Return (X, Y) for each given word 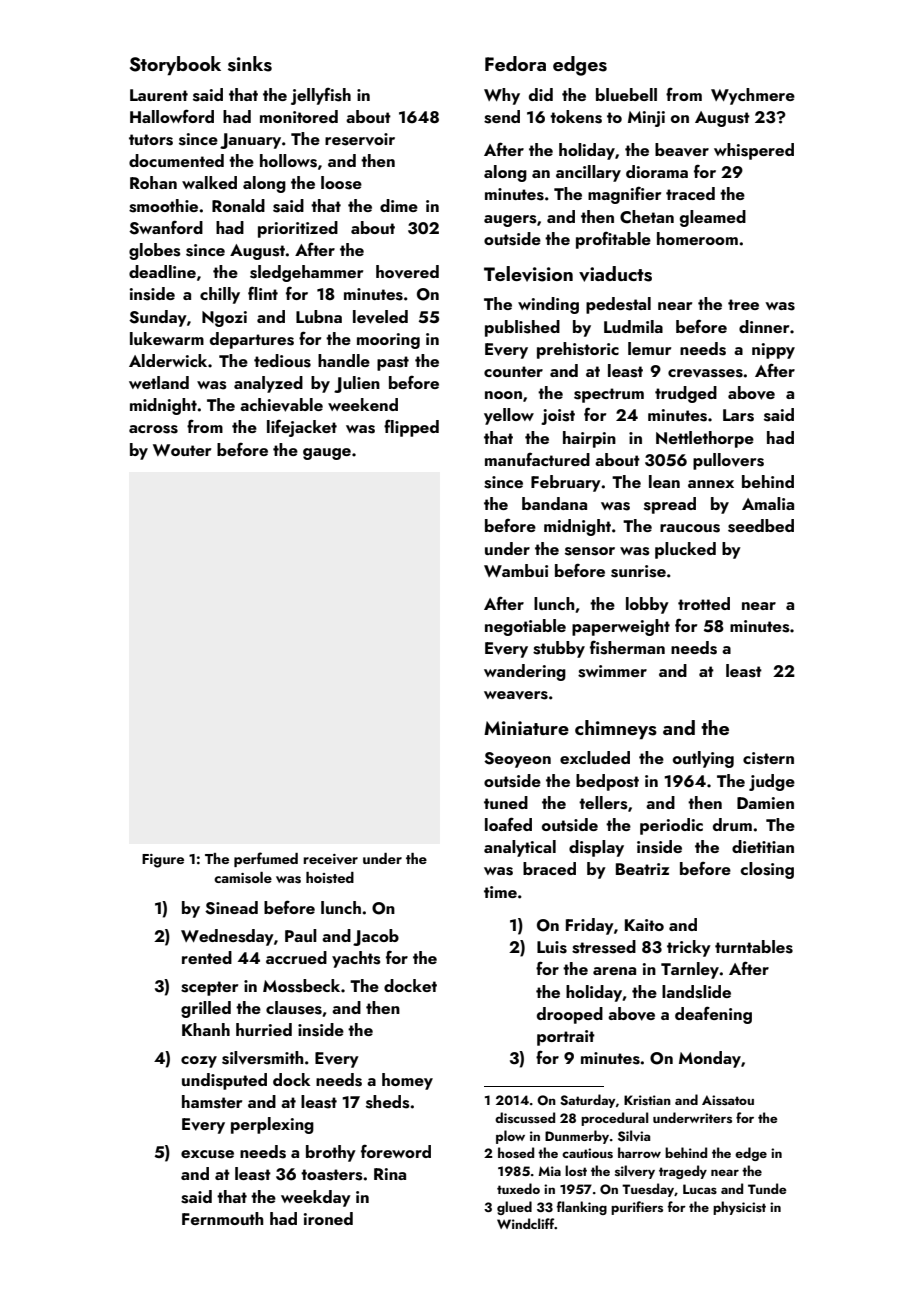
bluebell (626, 94)
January (250, 141)
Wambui (516, 570)
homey (407, 1081)
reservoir (360, 139)
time (500, 892)
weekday (316, 1198)
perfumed (266, 859)
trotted (704, 603)
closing (767, 870)
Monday (710, 1059)
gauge (327, 454)
